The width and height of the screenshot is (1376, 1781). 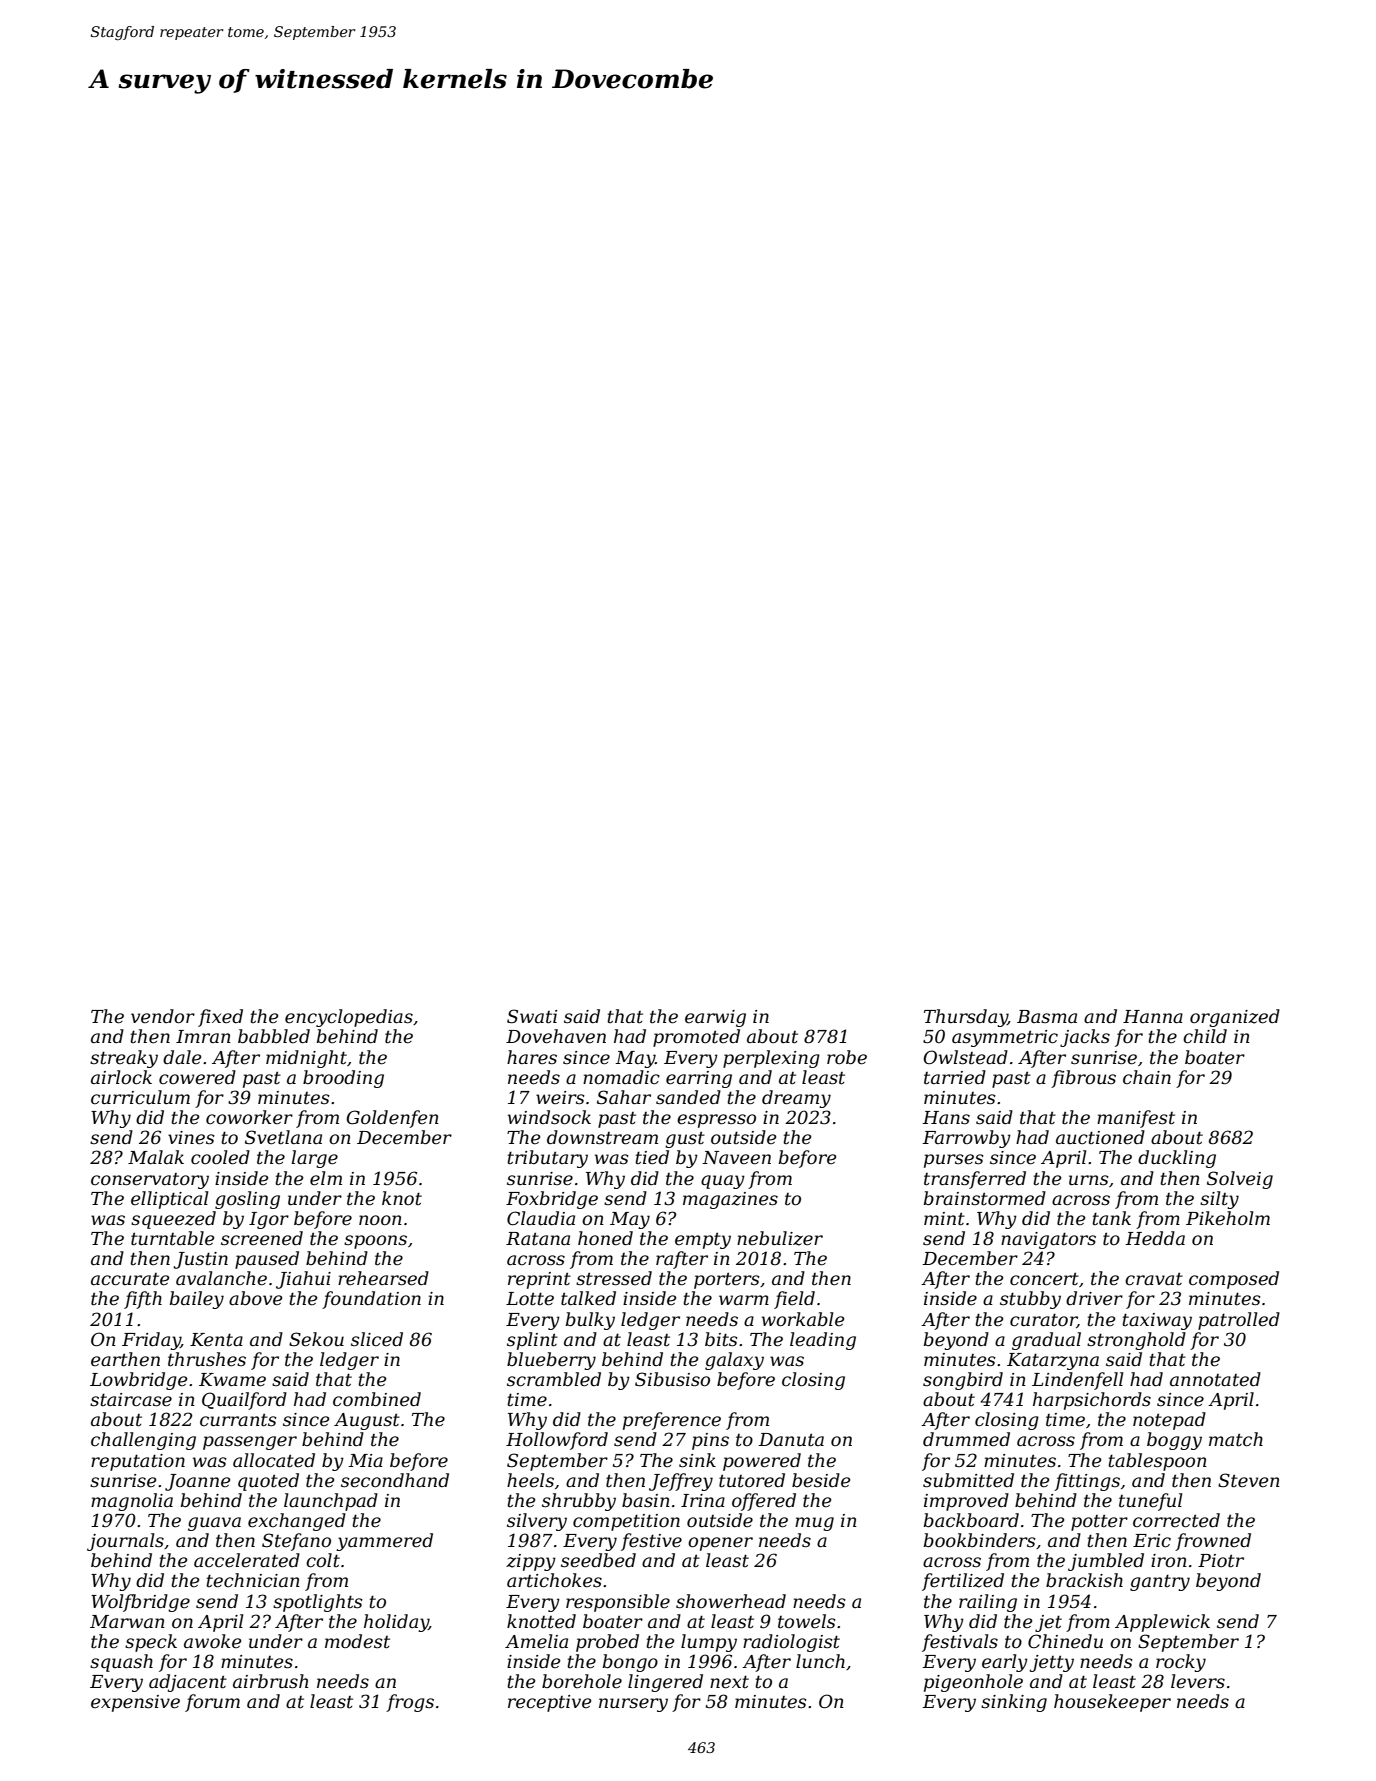 What do you see at coordinates (530, 1299) in the screenshot?
I see `Lotte` at bounding box center [530, 1299].
